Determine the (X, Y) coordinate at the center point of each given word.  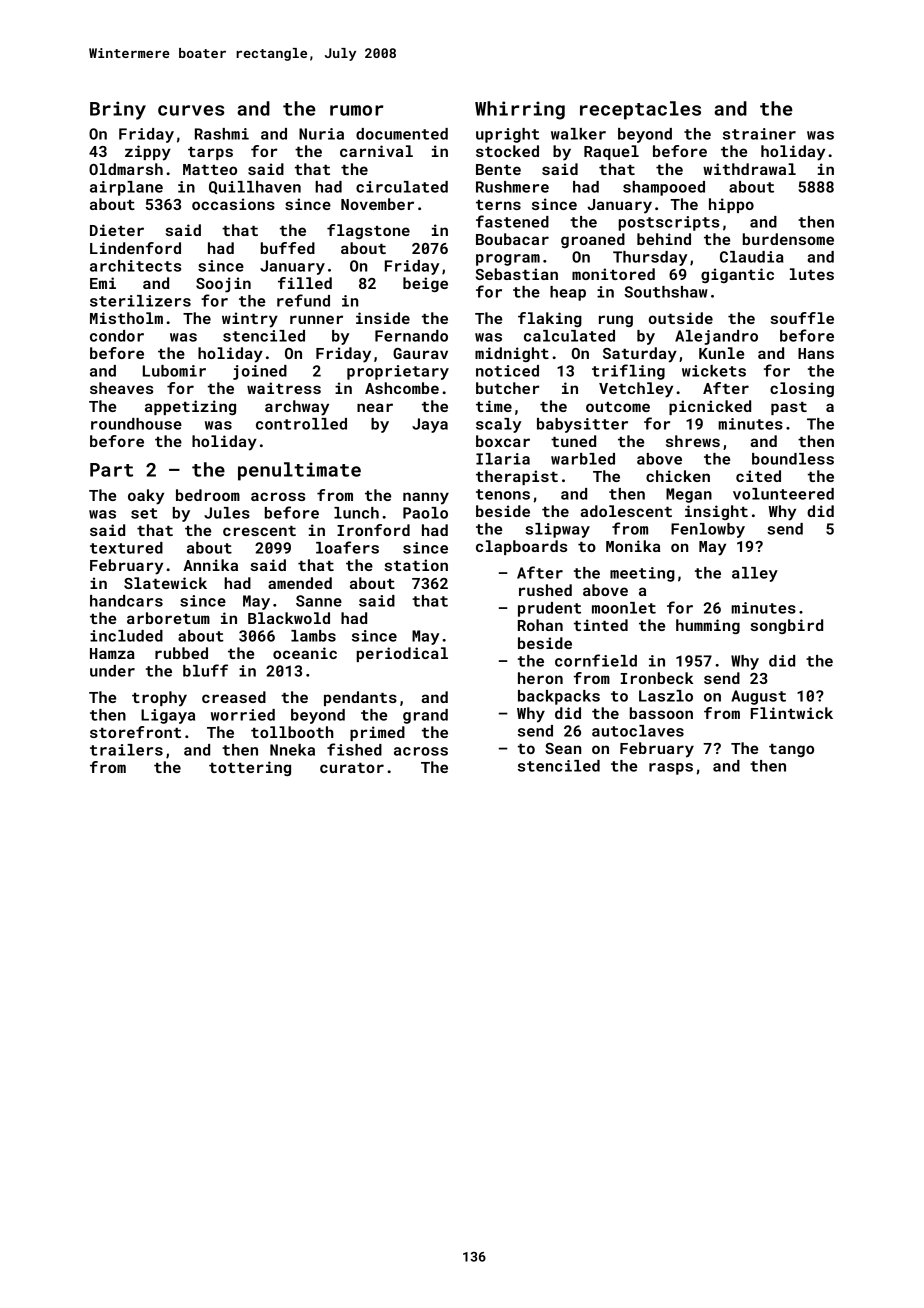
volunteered (783, 494)
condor (117, 336)
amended (300, 583)
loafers (347, 547)
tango (791, 750)
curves (191, 110)
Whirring (520, 110)
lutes (812, 274)
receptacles (640, 110)
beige (425, 284)
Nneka (292, 750)
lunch (356, 513)
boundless (793, 459)
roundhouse (136, 424)
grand (425, 716)
